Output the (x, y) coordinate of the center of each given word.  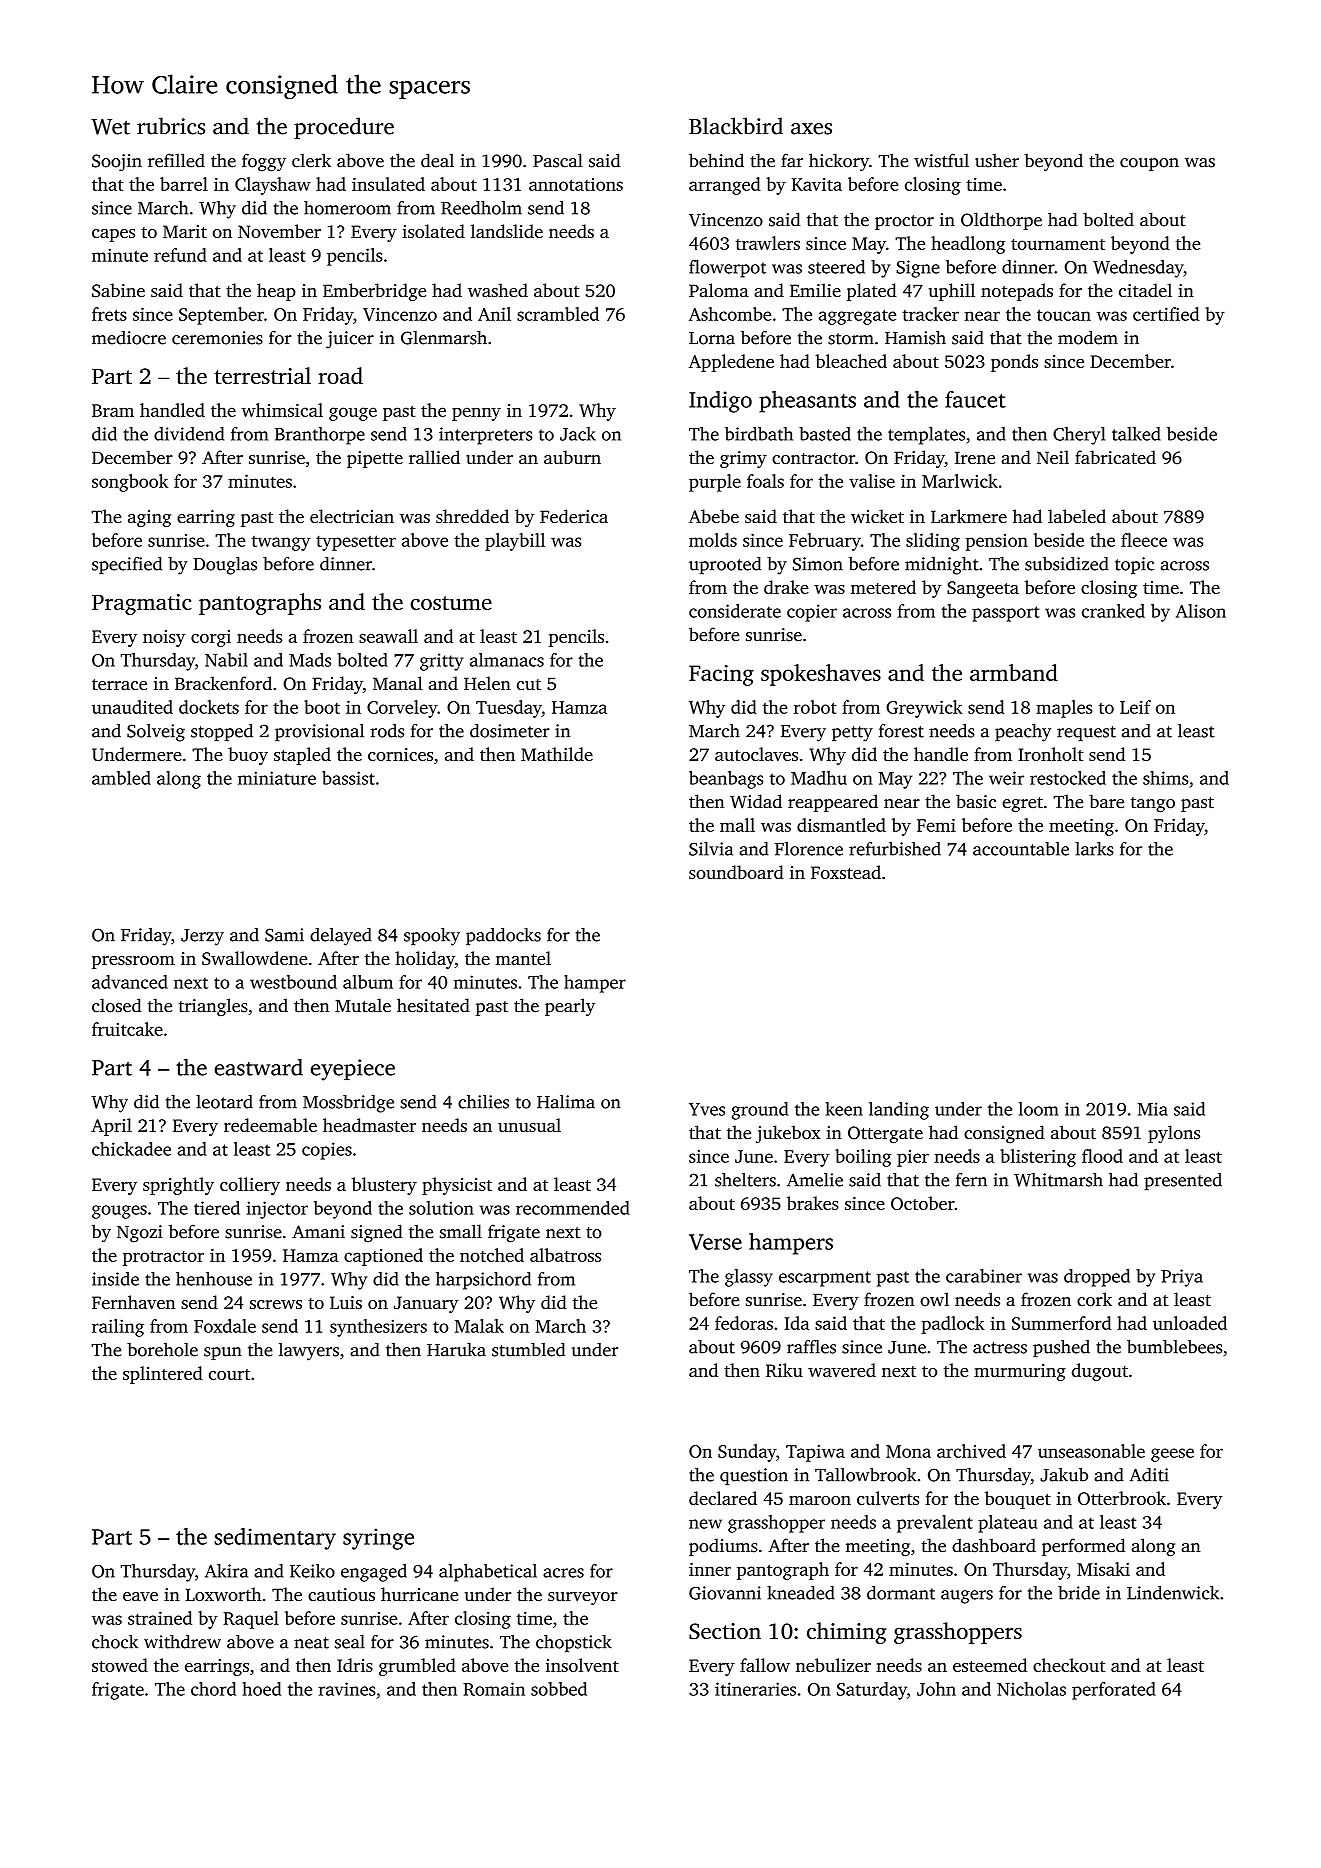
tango (1153, 804)
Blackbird (736, 126)
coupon (1149, 164)
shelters (745, 1180)
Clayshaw (273, 186)
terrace (119, 684)
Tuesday (509, 709)
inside (115, 1279)
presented (1183, 1181)
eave (140, 1596)
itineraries (755, 1689)
